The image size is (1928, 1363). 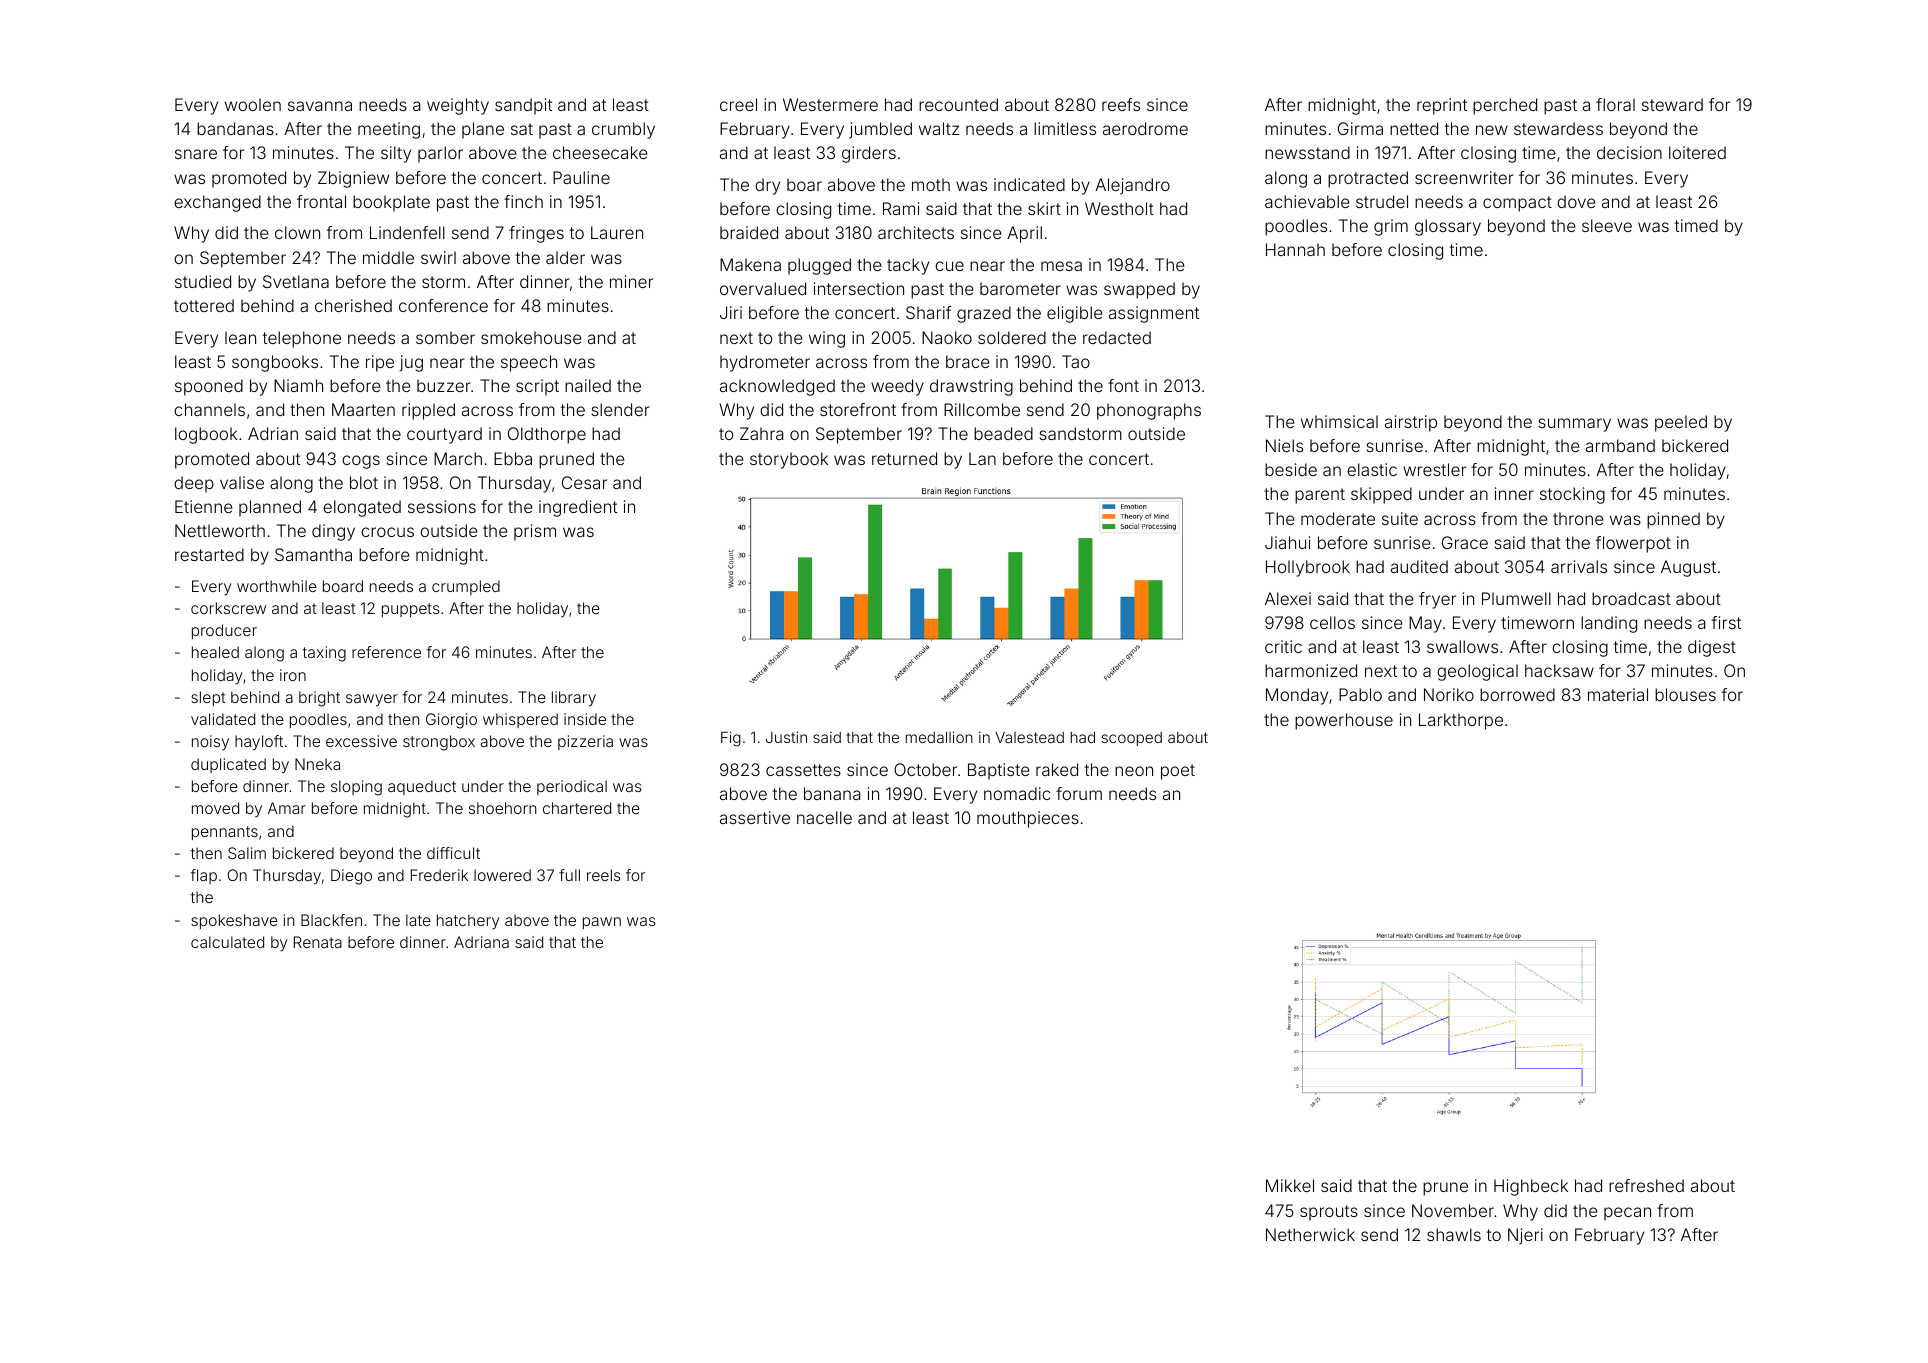 What do you see at coordinates (468, 922) in the screenshot?
I see `hatchery` at bounding box center [468, 922].
